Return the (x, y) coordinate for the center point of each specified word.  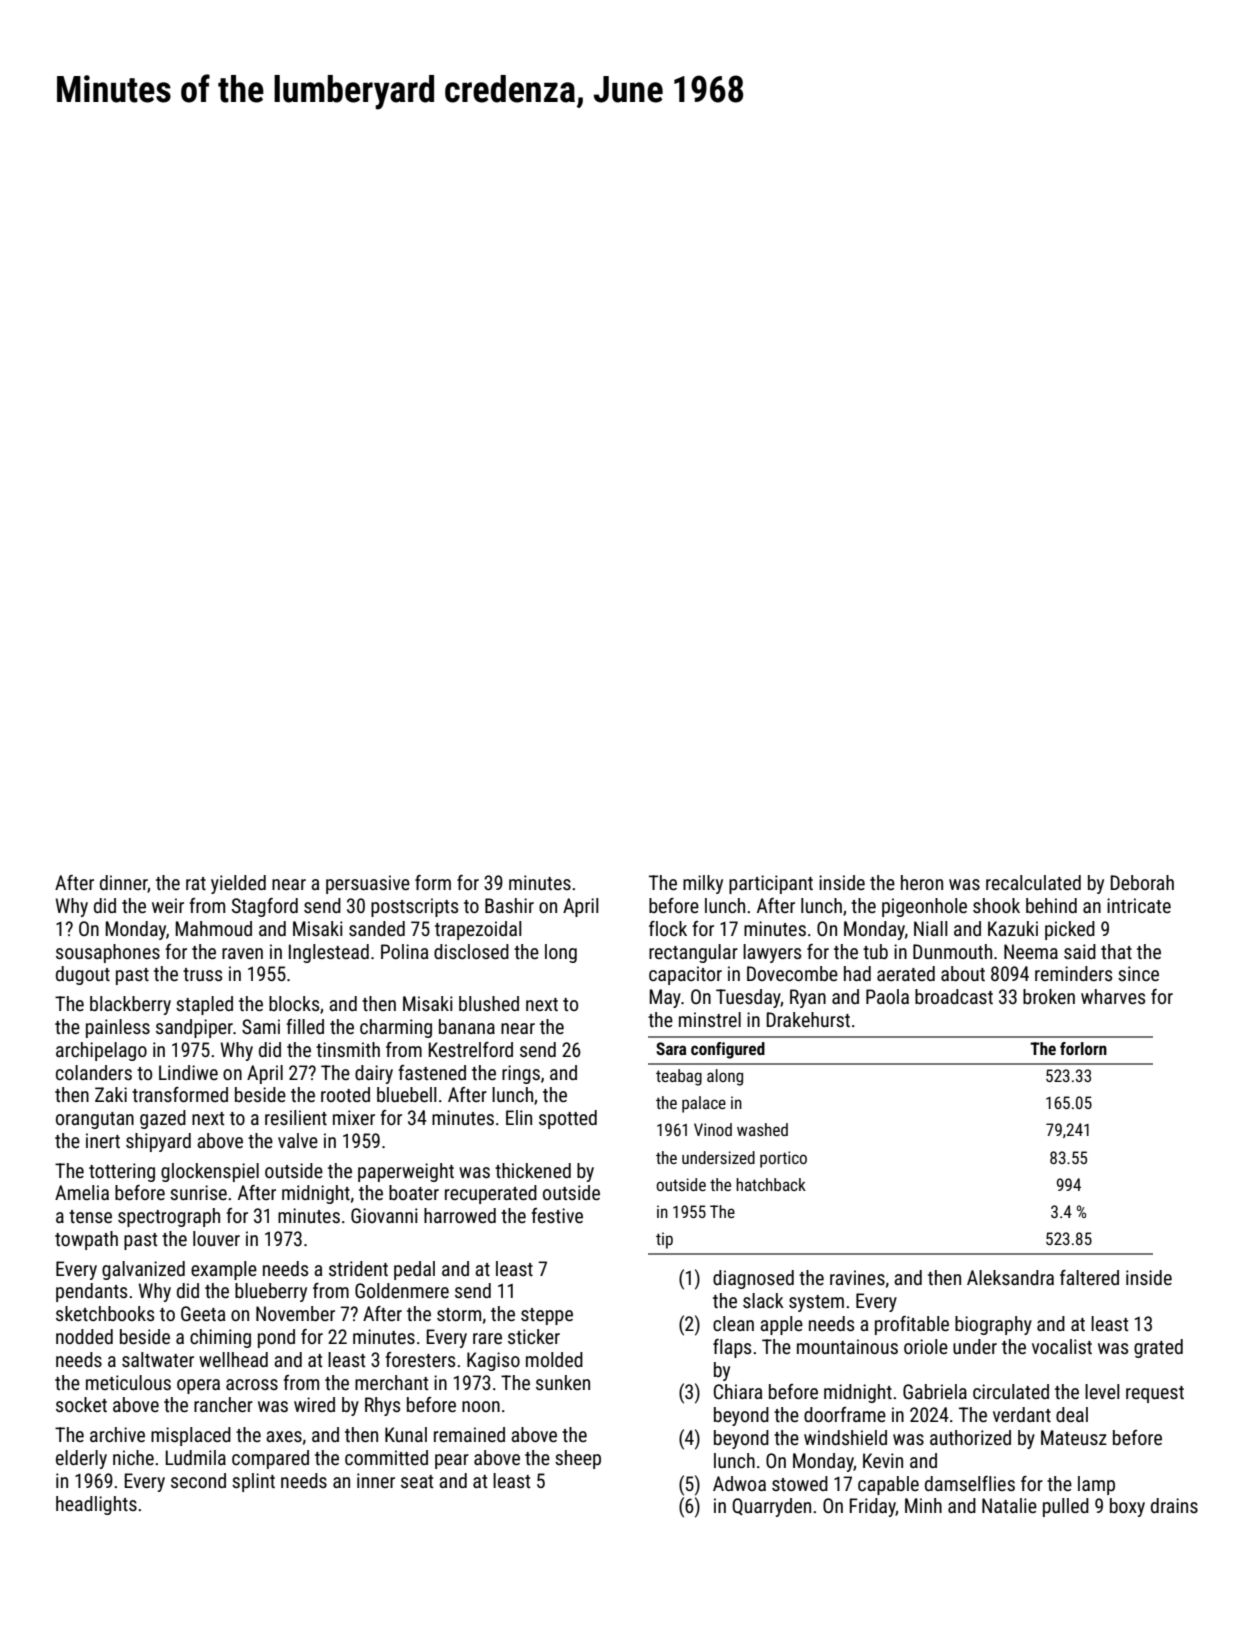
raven (242, 953)
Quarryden (771, 1507)
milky (703, 884)
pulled (1066, 1507)
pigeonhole (924, 907)
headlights (96, 1505)
